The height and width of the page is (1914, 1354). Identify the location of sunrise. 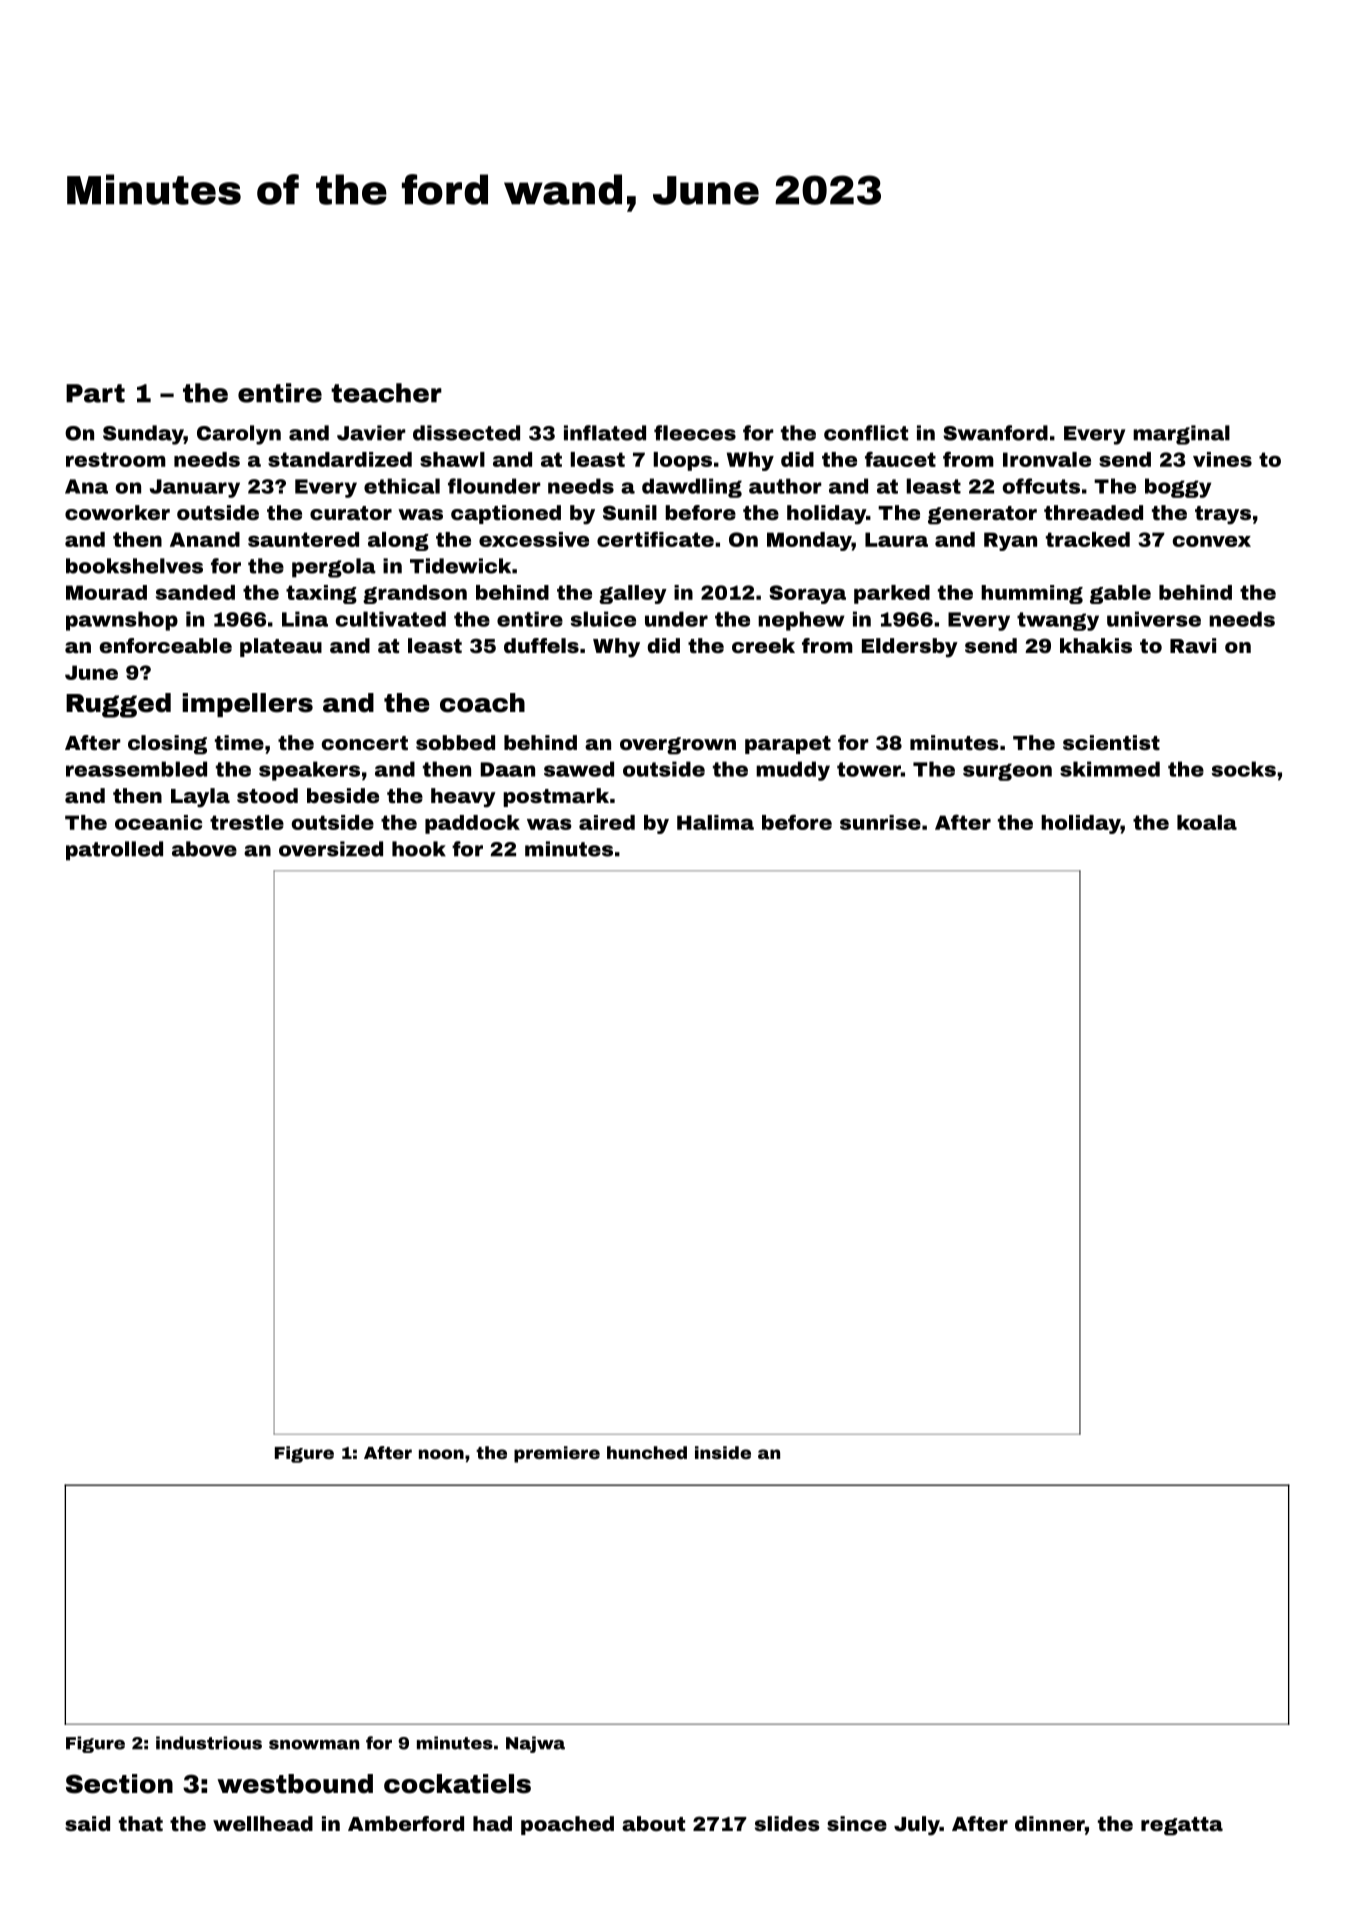
(880, 822).
